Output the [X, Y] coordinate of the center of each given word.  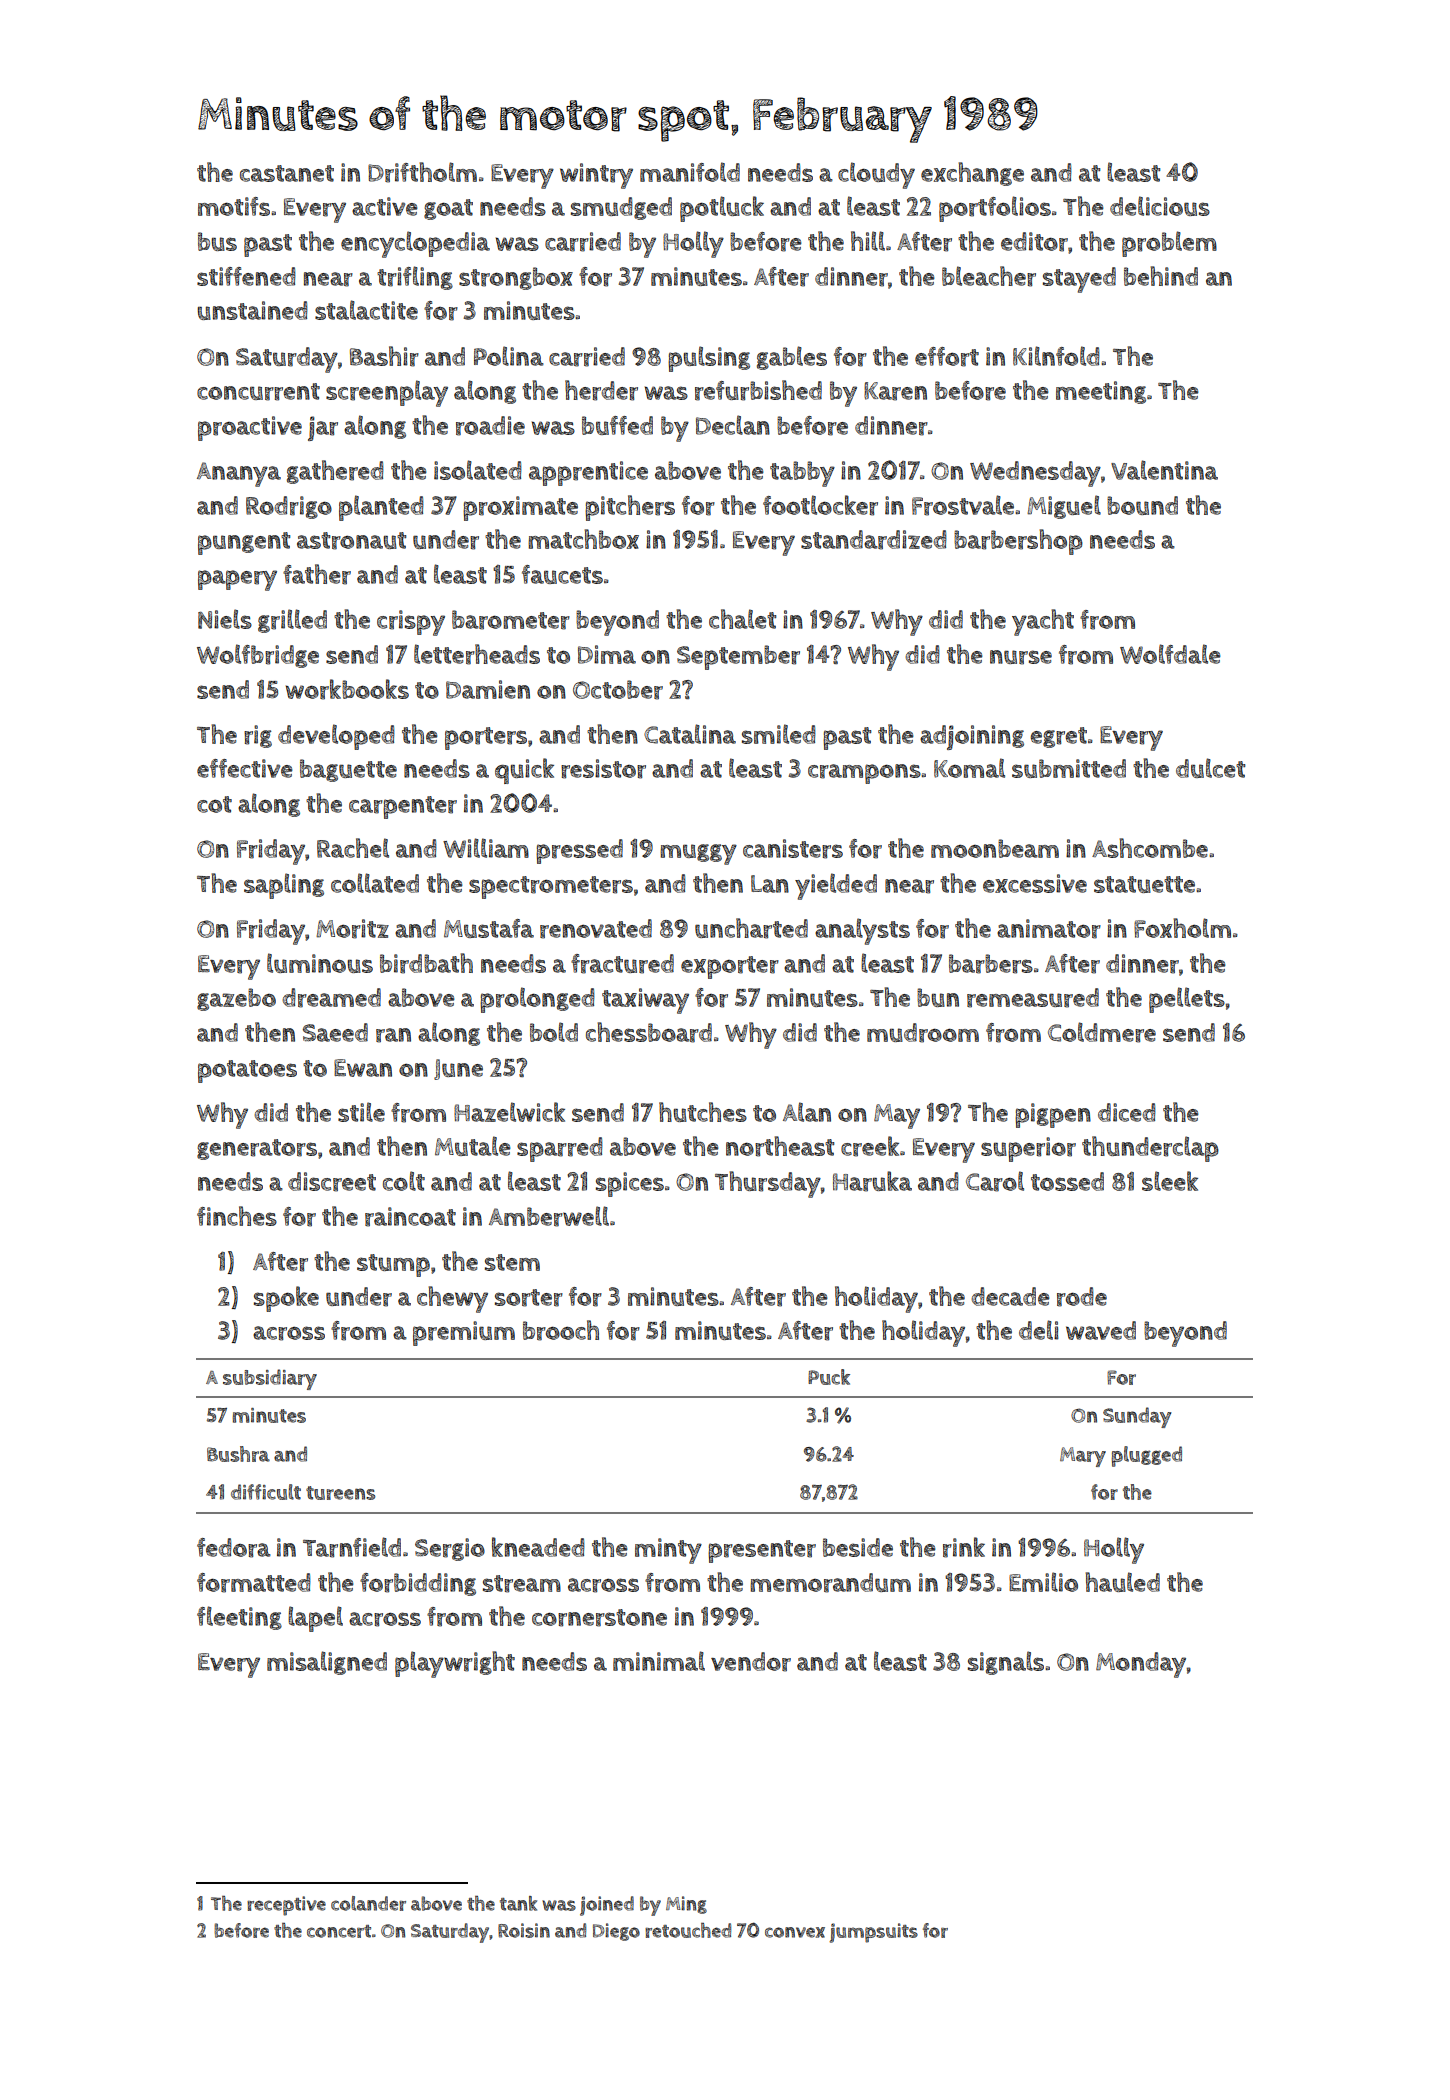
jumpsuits [873, 1933]
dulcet [1210, 768]
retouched [688, 1930]
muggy [698, 854]
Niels [225, 619]
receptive [286, 1906]
